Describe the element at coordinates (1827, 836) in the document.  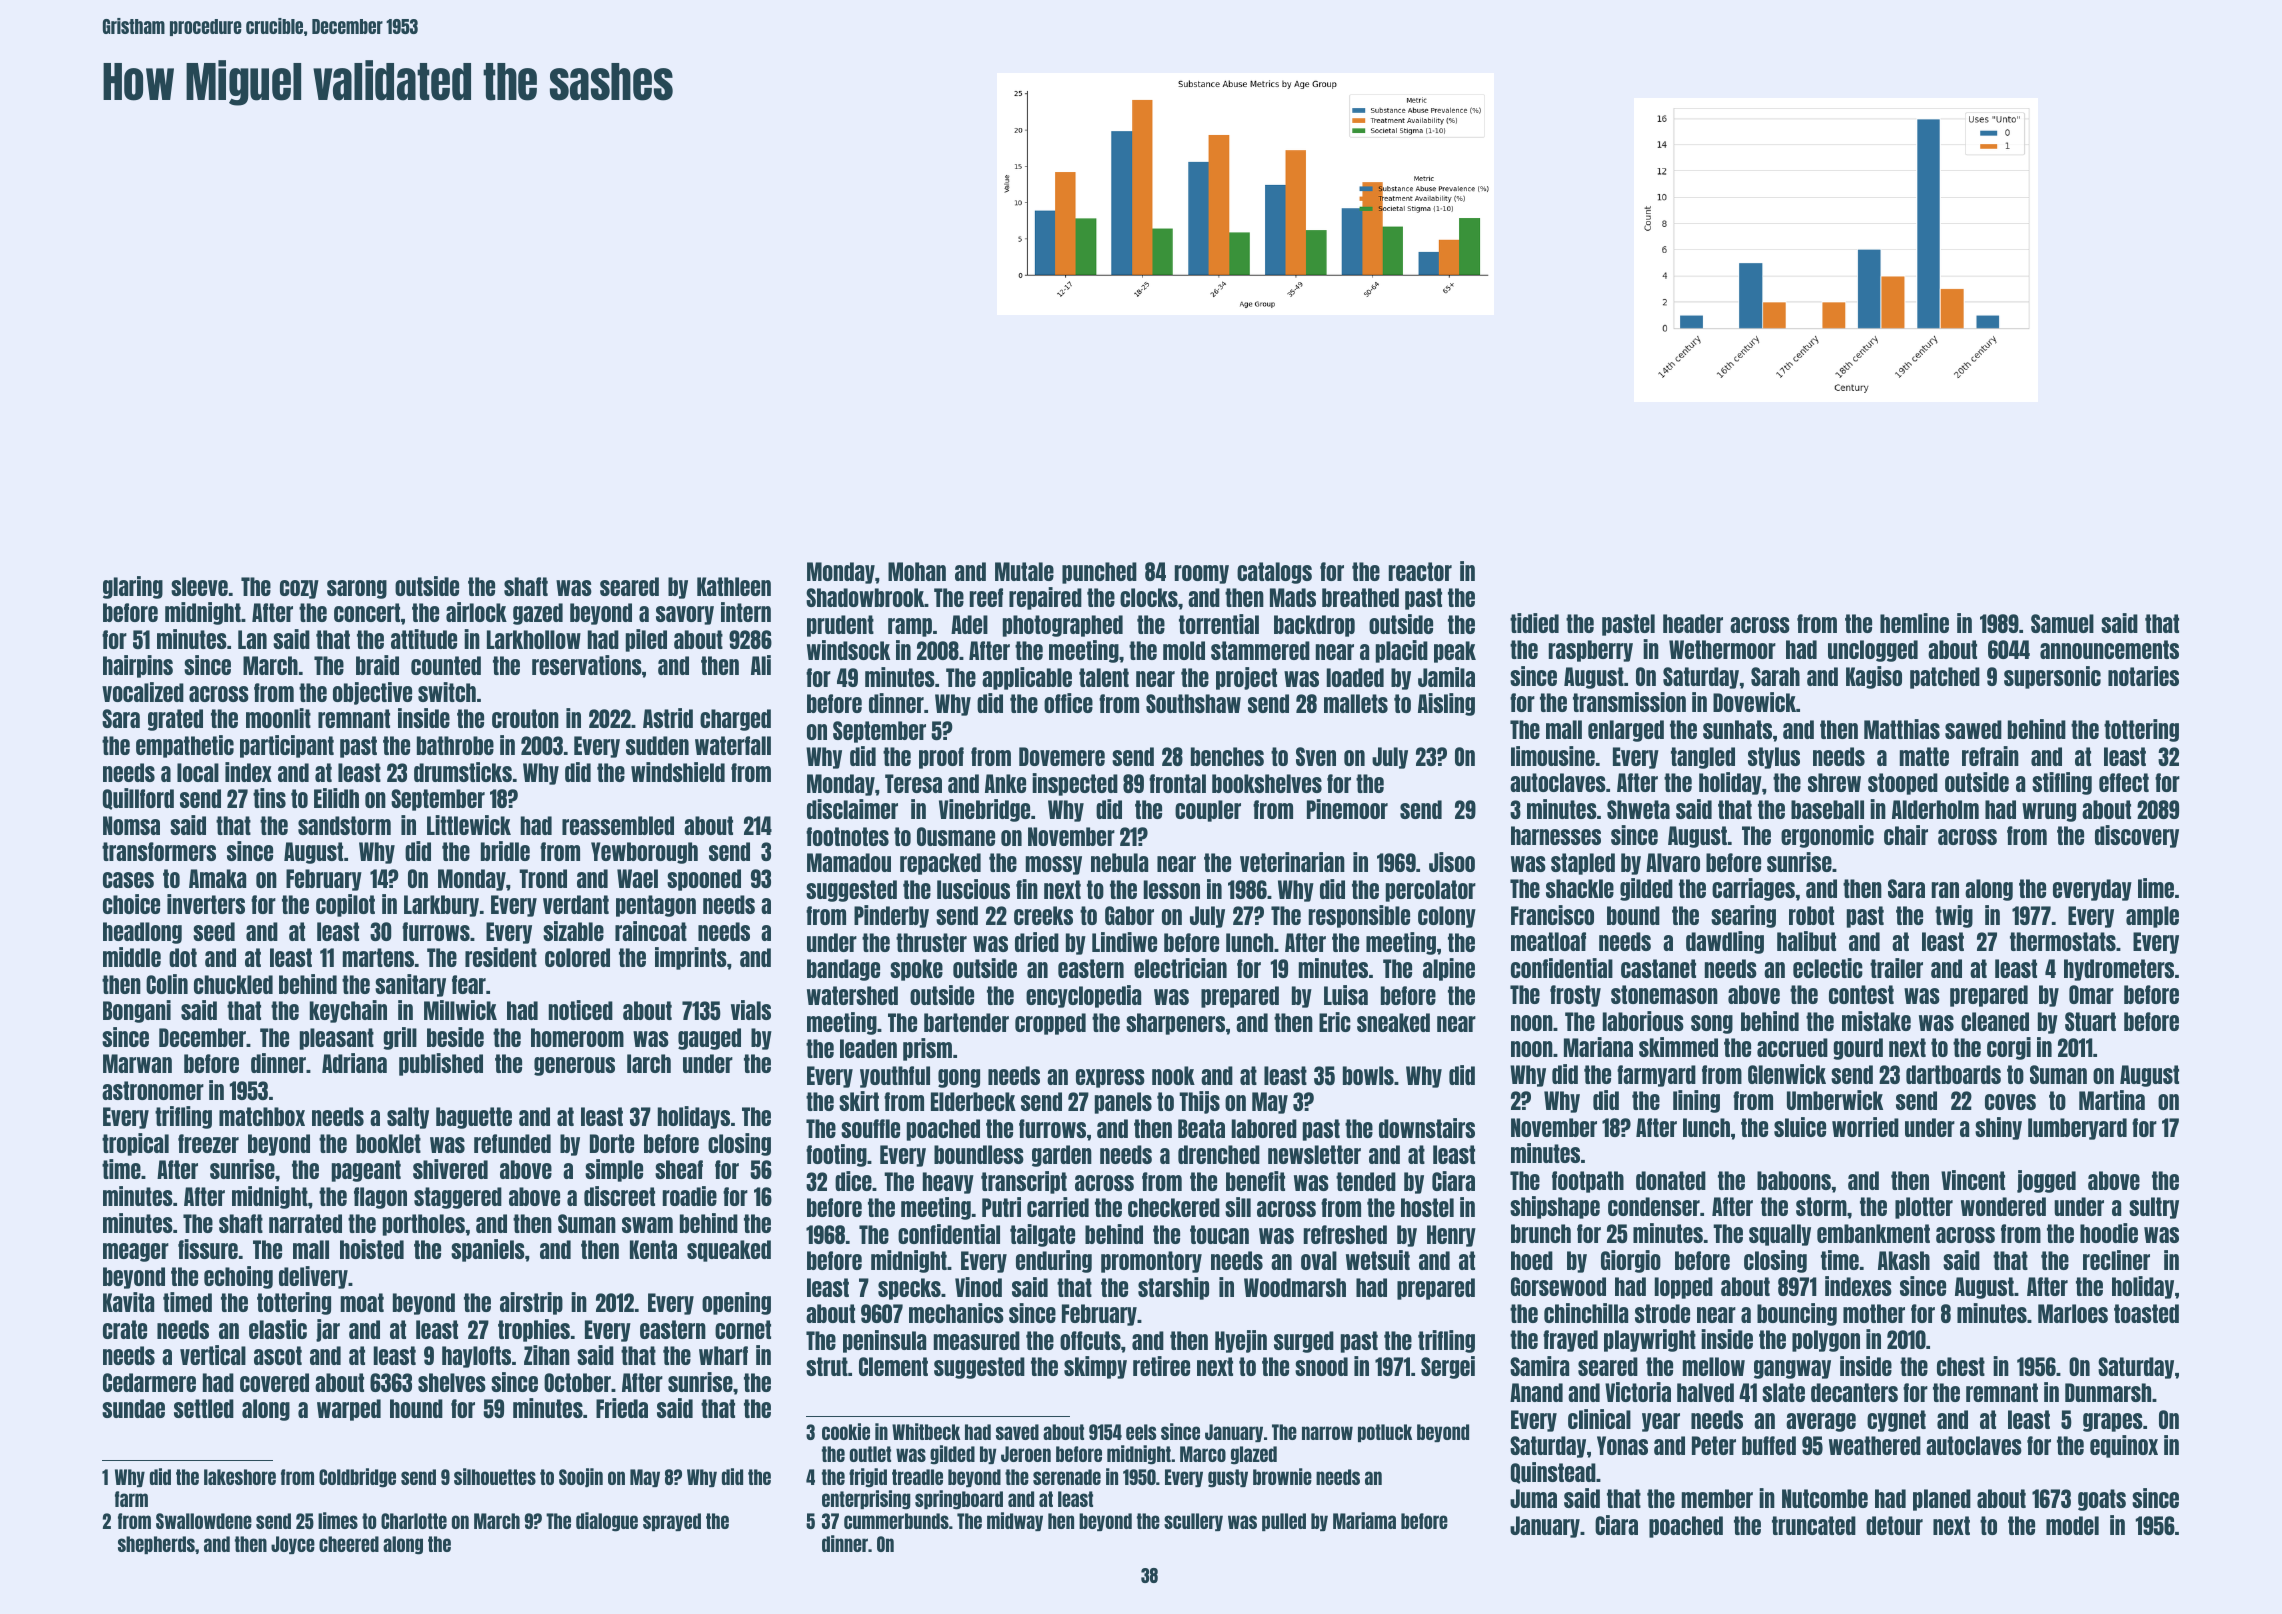
I see `ergonomic` at that location.
